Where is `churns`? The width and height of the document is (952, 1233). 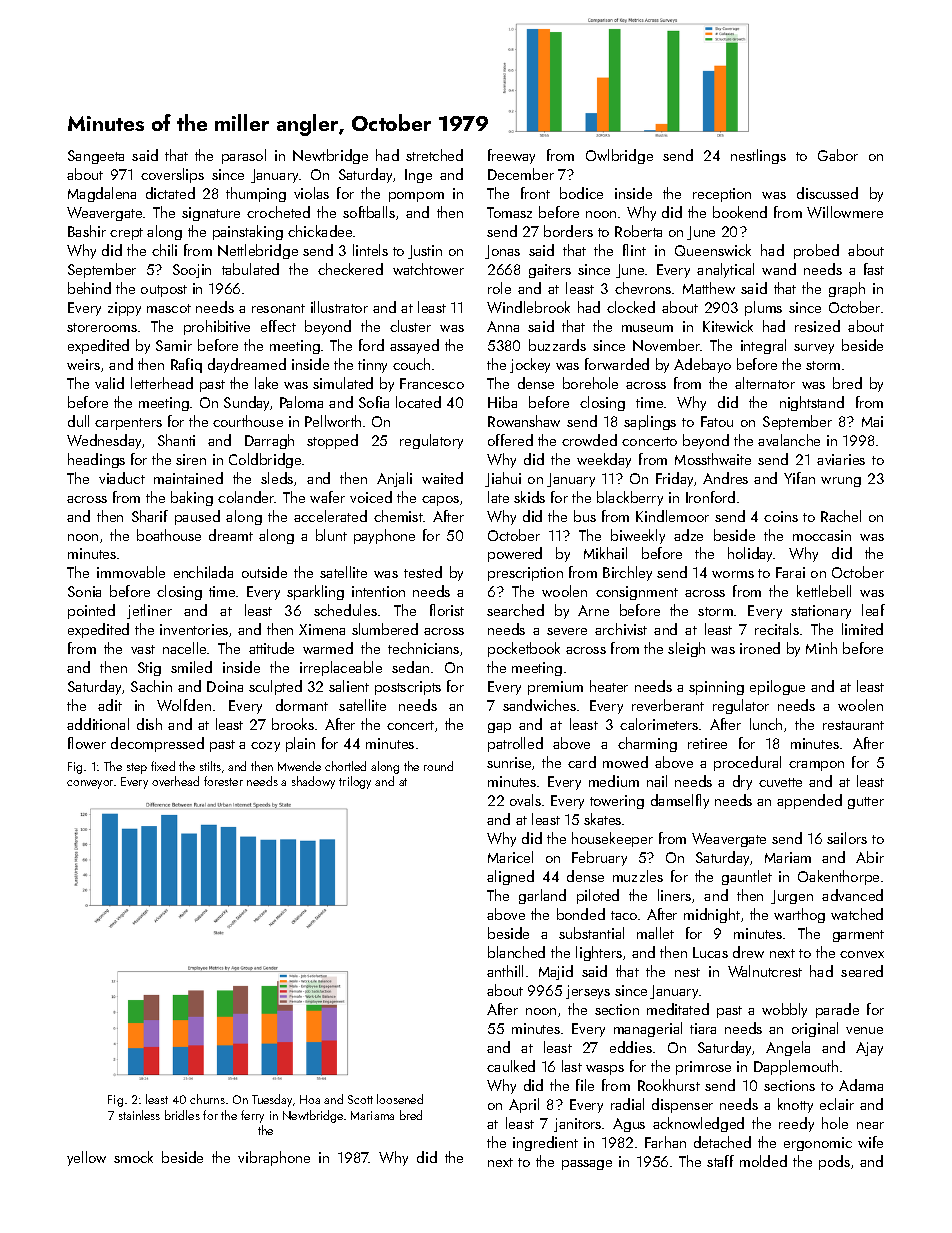 churns is located at coordinates (207, 1099).
